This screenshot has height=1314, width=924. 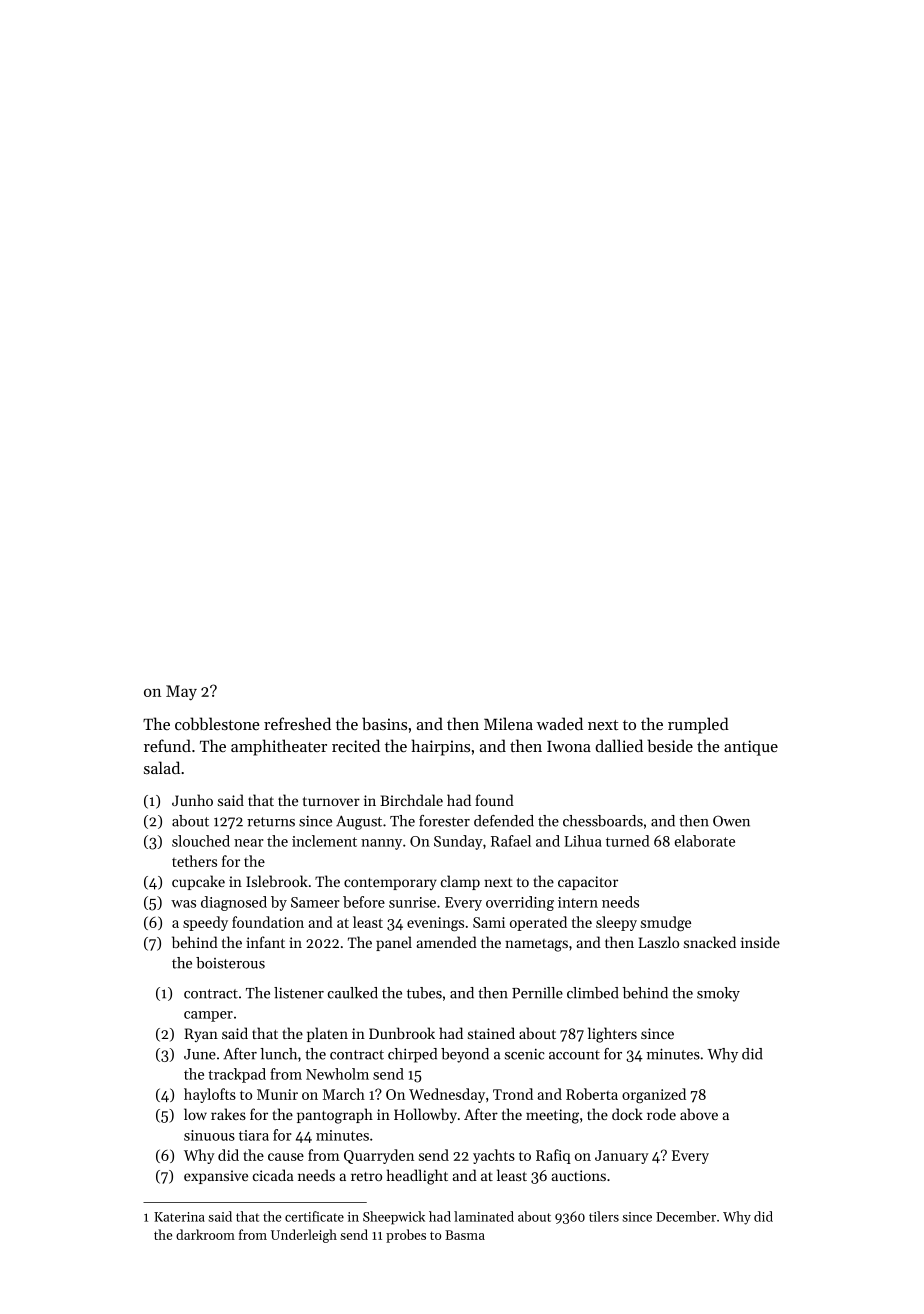 I want to click on Islebrook, so click(x=277, y=881).
